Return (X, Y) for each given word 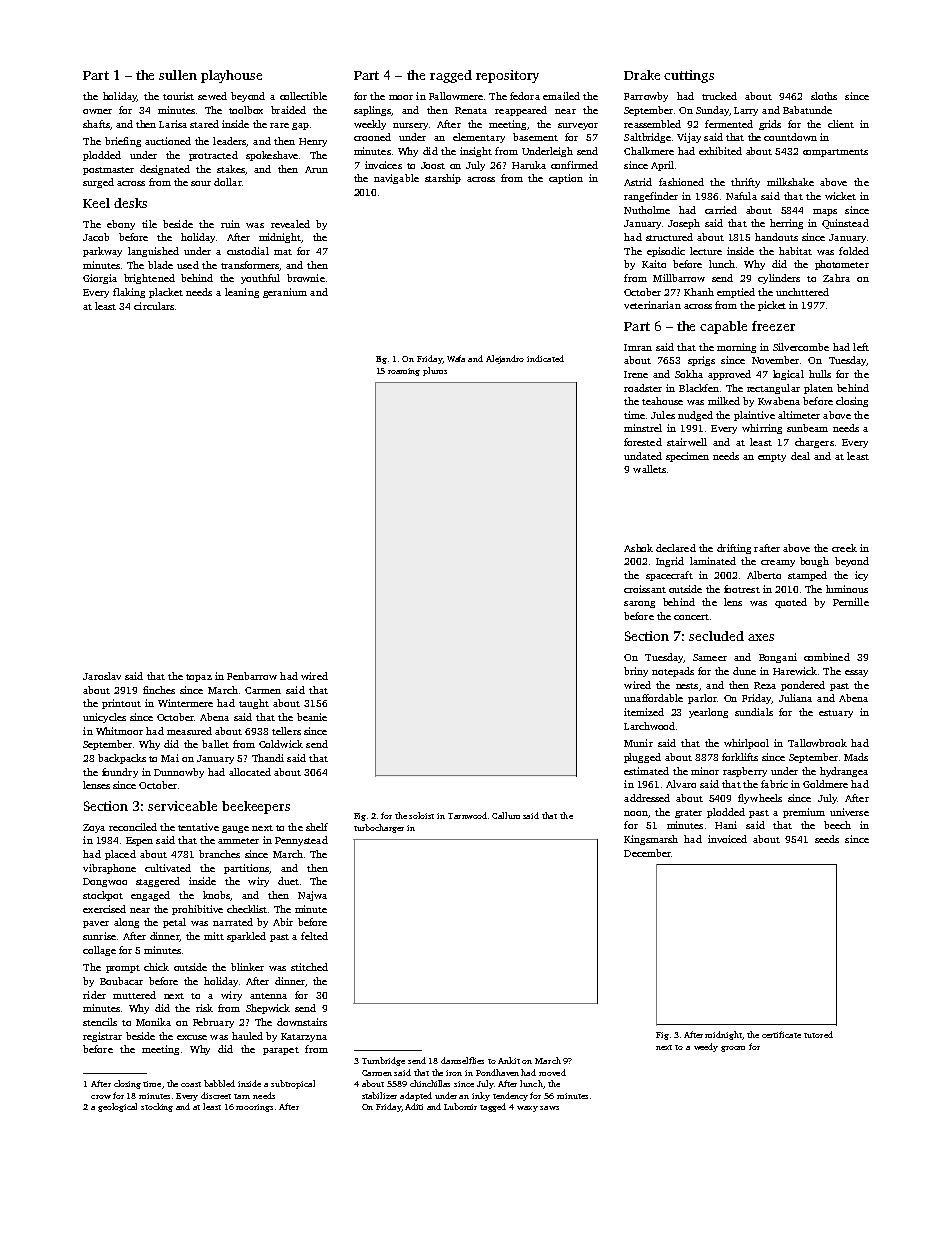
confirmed (574, 165)
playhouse (231, 76)
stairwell (687, 442)
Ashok (638, 548)
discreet (216, 1095)
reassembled (652, 124)
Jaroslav (102, 676)
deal (800, 456)
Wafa (456, 358)
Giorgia (100, 279)
